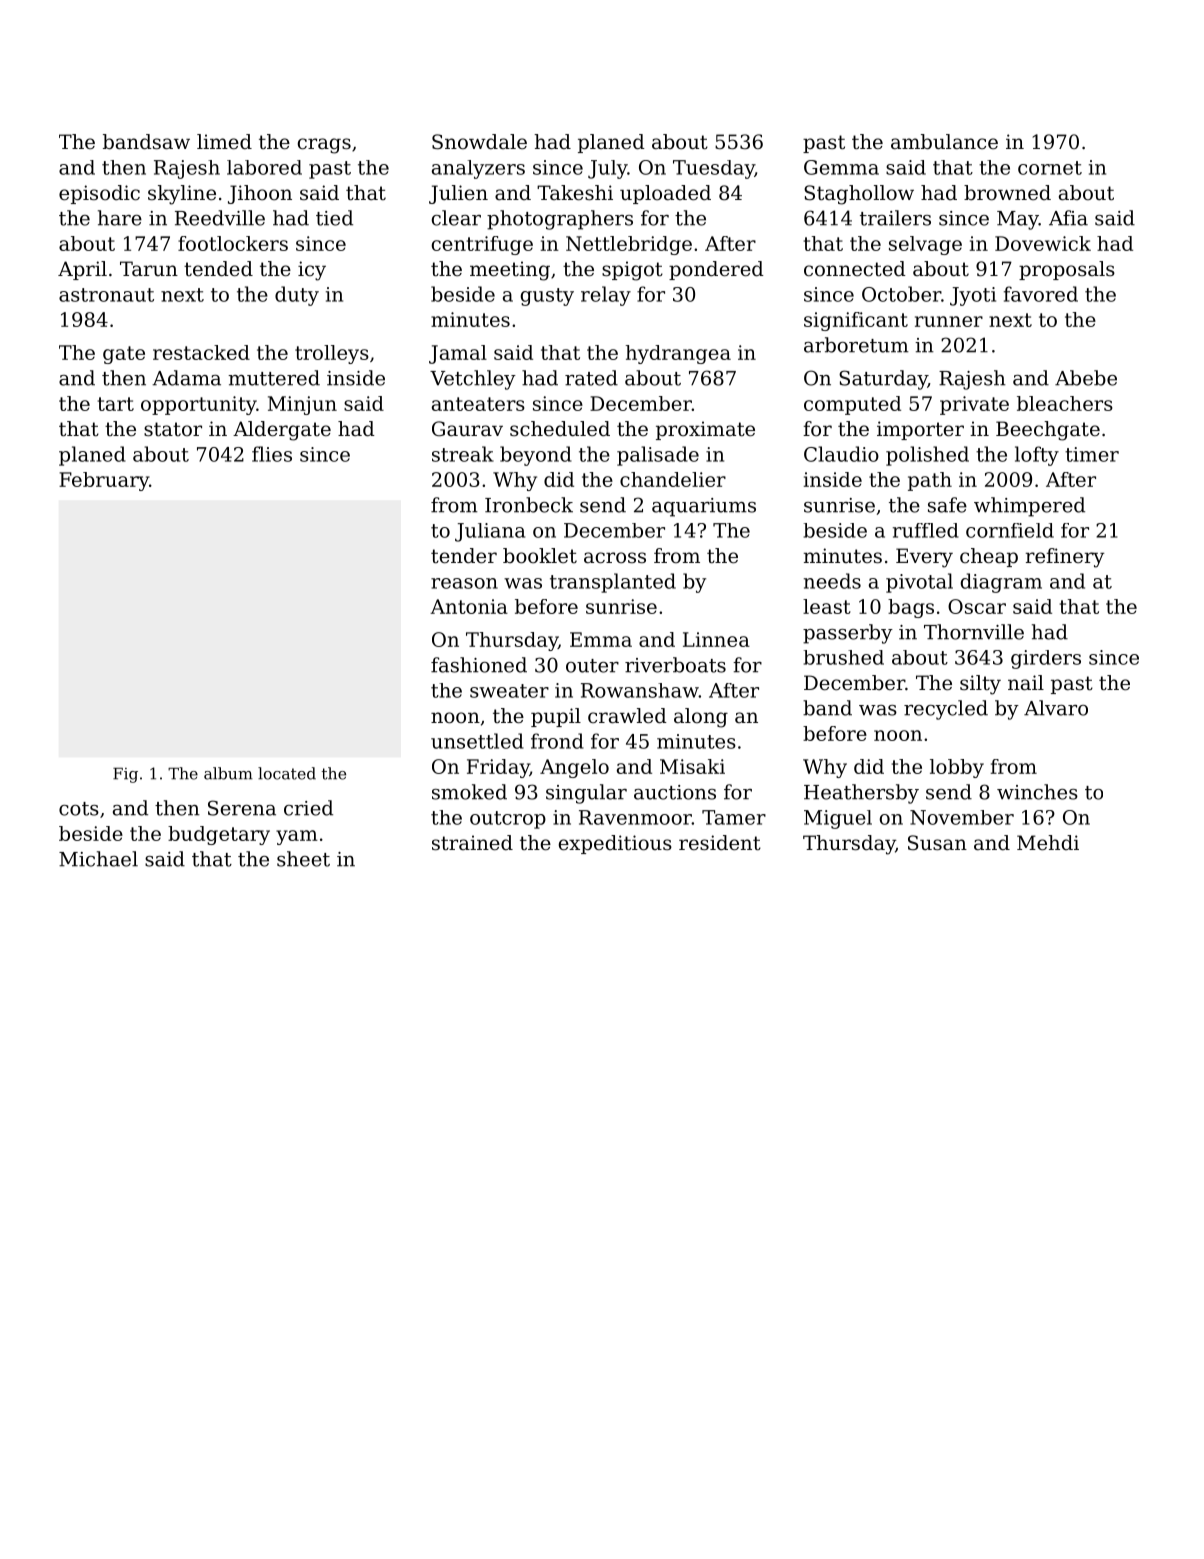 This document has width=1204, height=1559. What do you see at coordinates (615, 558) in the document?
I see `across` at bounding box center [615, 558].
